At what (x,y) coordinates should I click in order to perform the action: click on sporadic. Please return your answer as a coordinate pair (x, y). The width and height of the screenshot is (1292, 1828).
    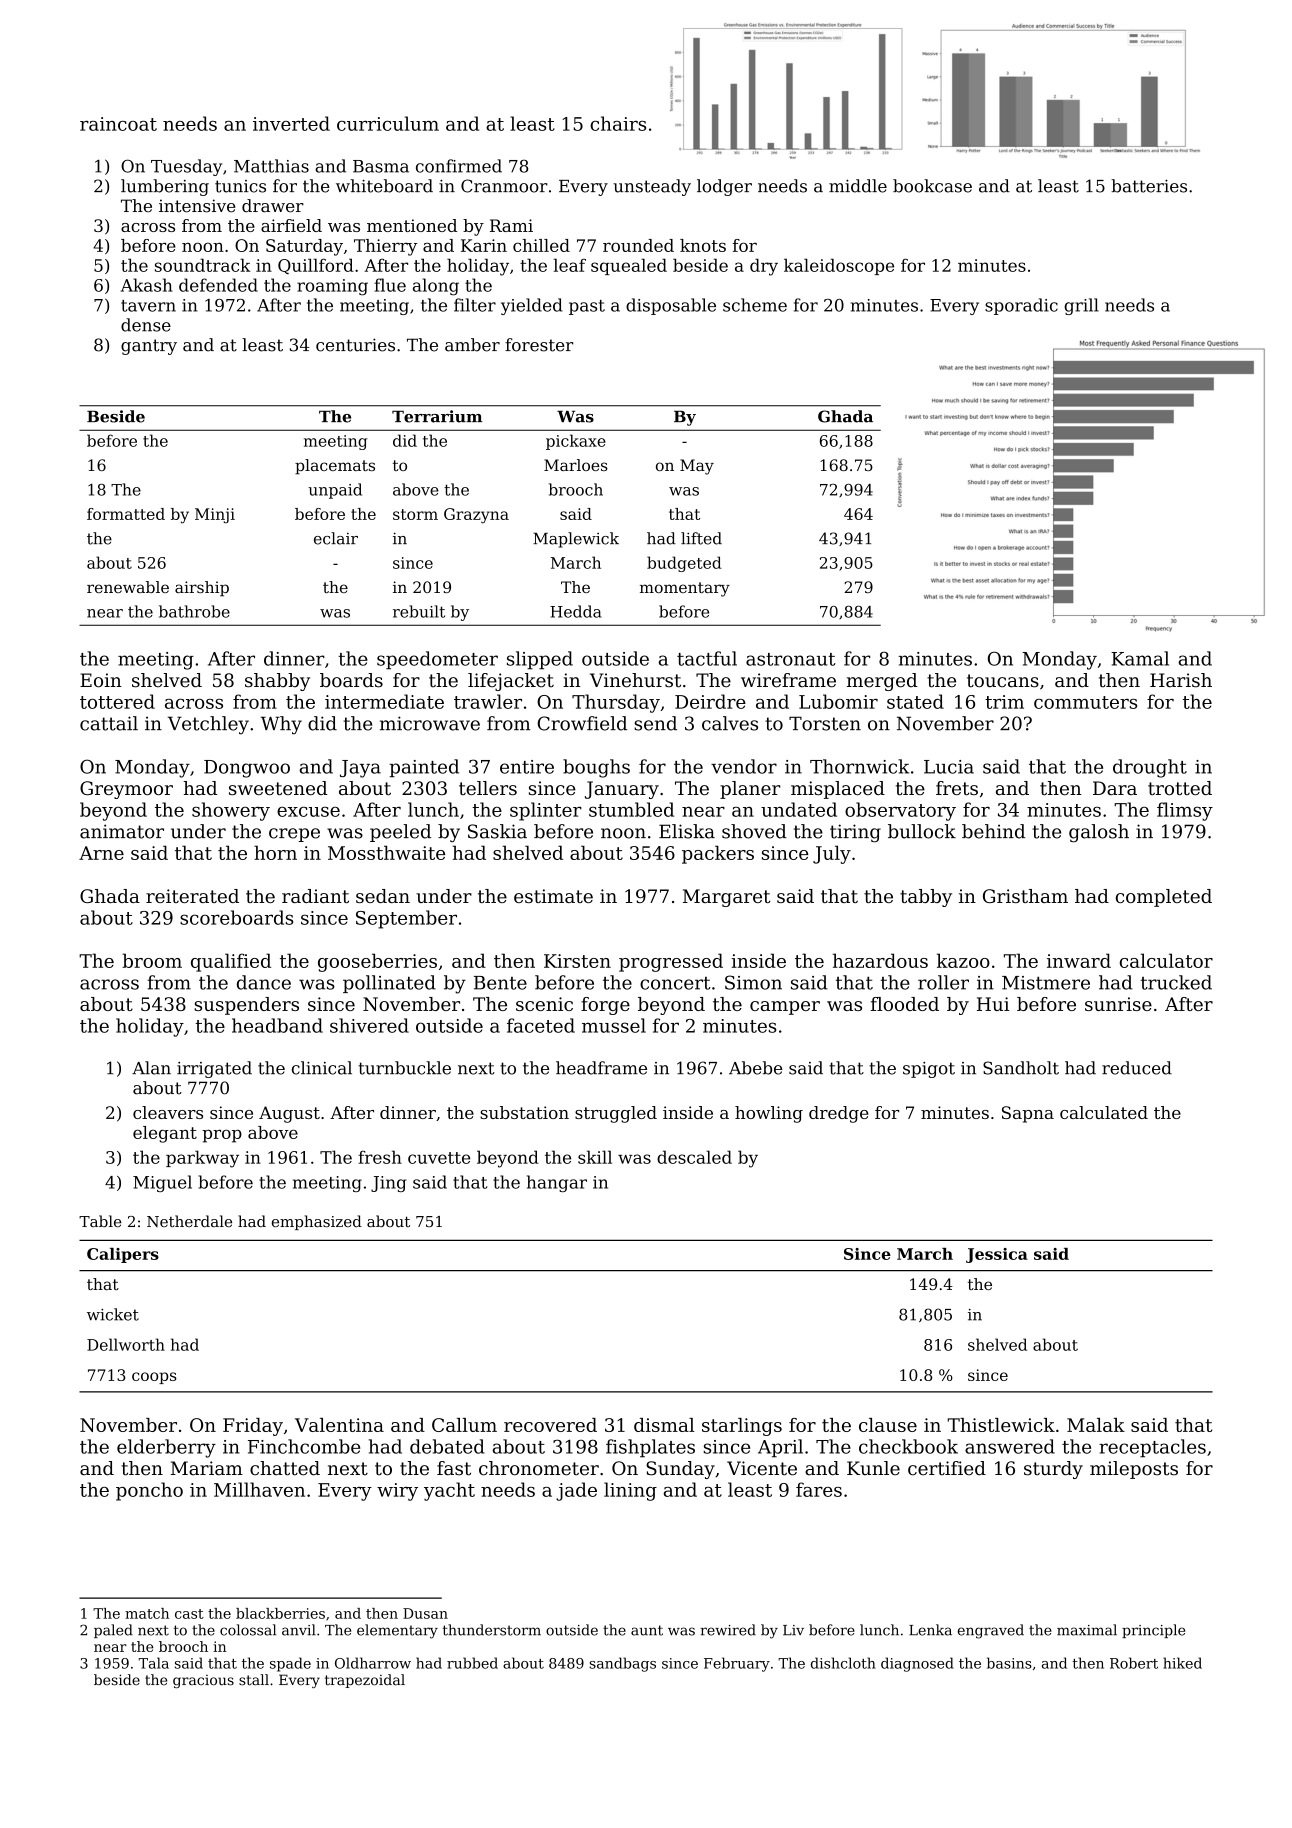
    Looking at the image, I should click on (1021, 306).
